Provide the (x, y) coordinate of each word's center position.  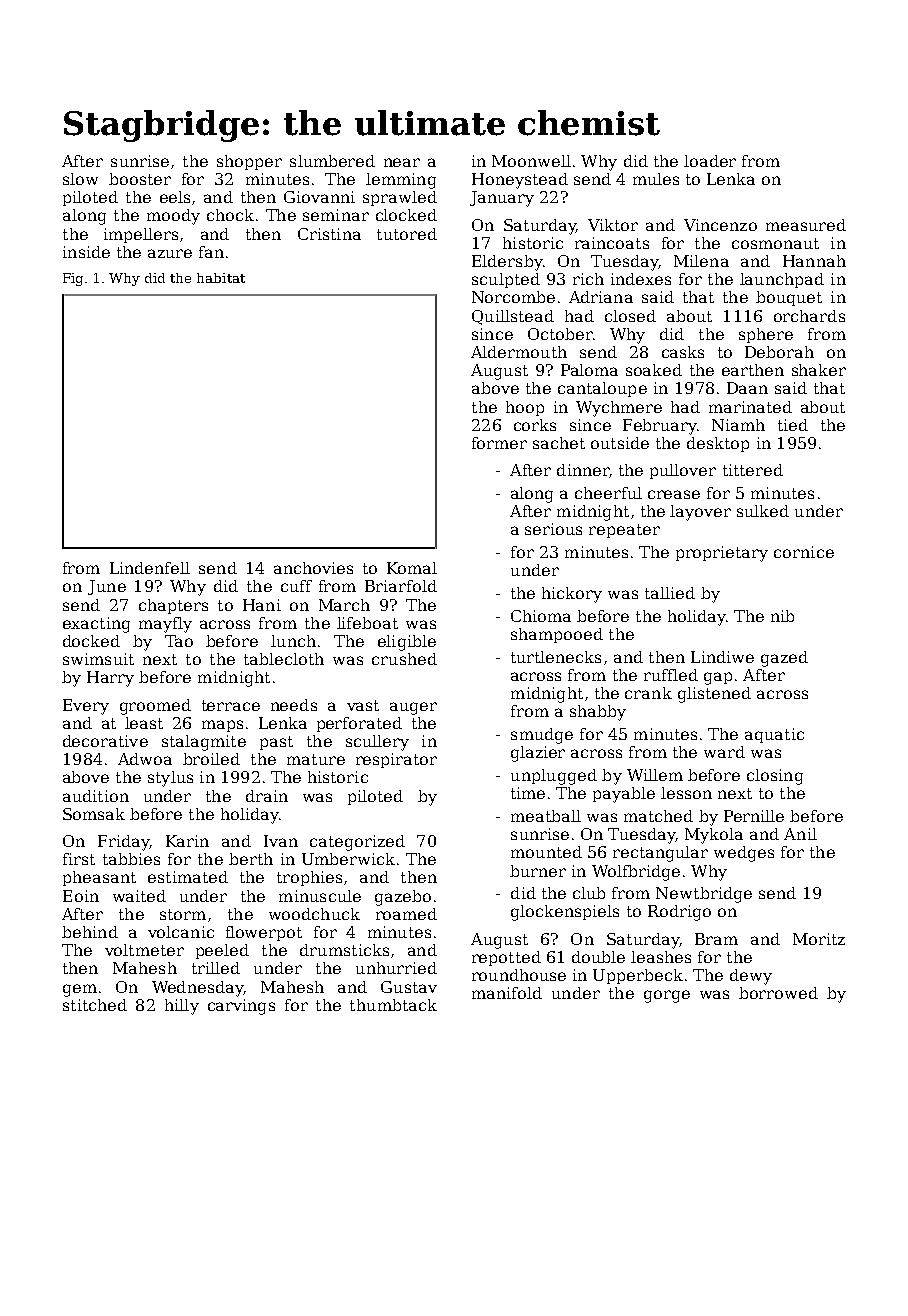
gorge (667, 996)
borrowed (778, 993)
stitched (95, 1005)
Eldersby (507, 263)
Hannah (814, 261)
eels (175, 197)
